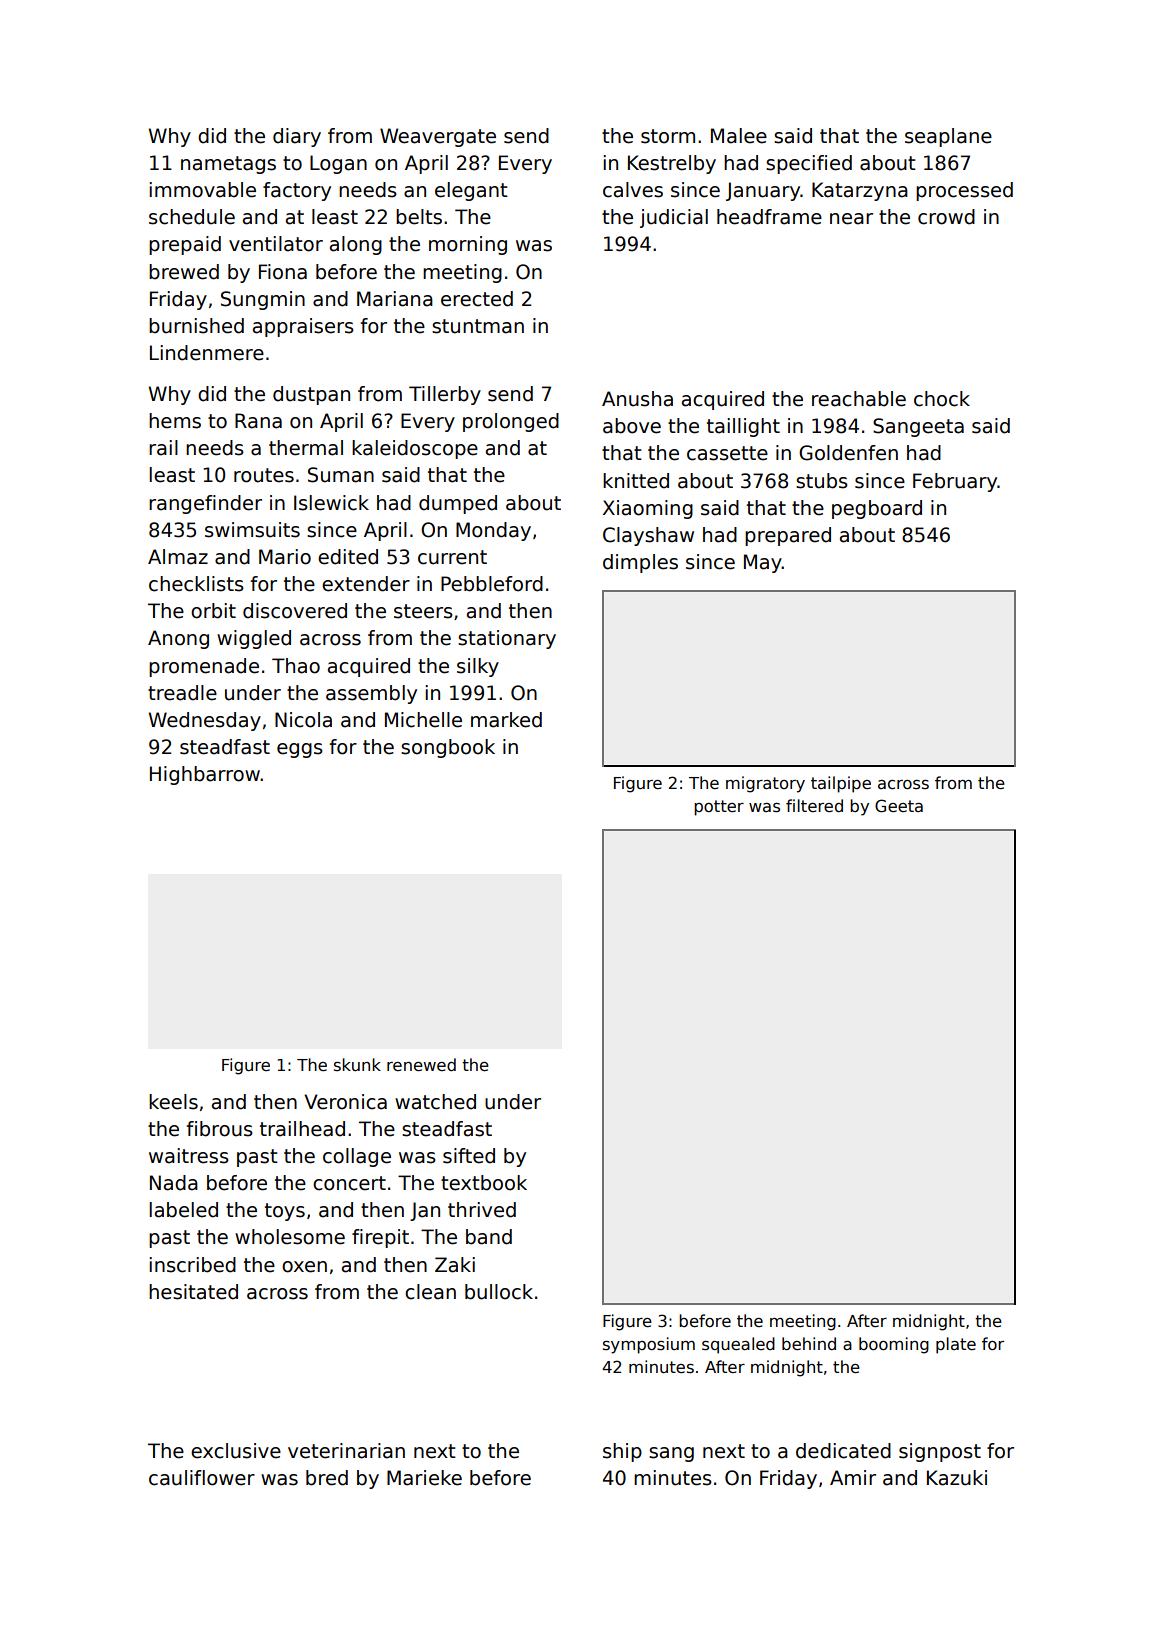 The width and height of the screenshot is (1164, 1646). I want to click on Amir, so click(853, 1477).
